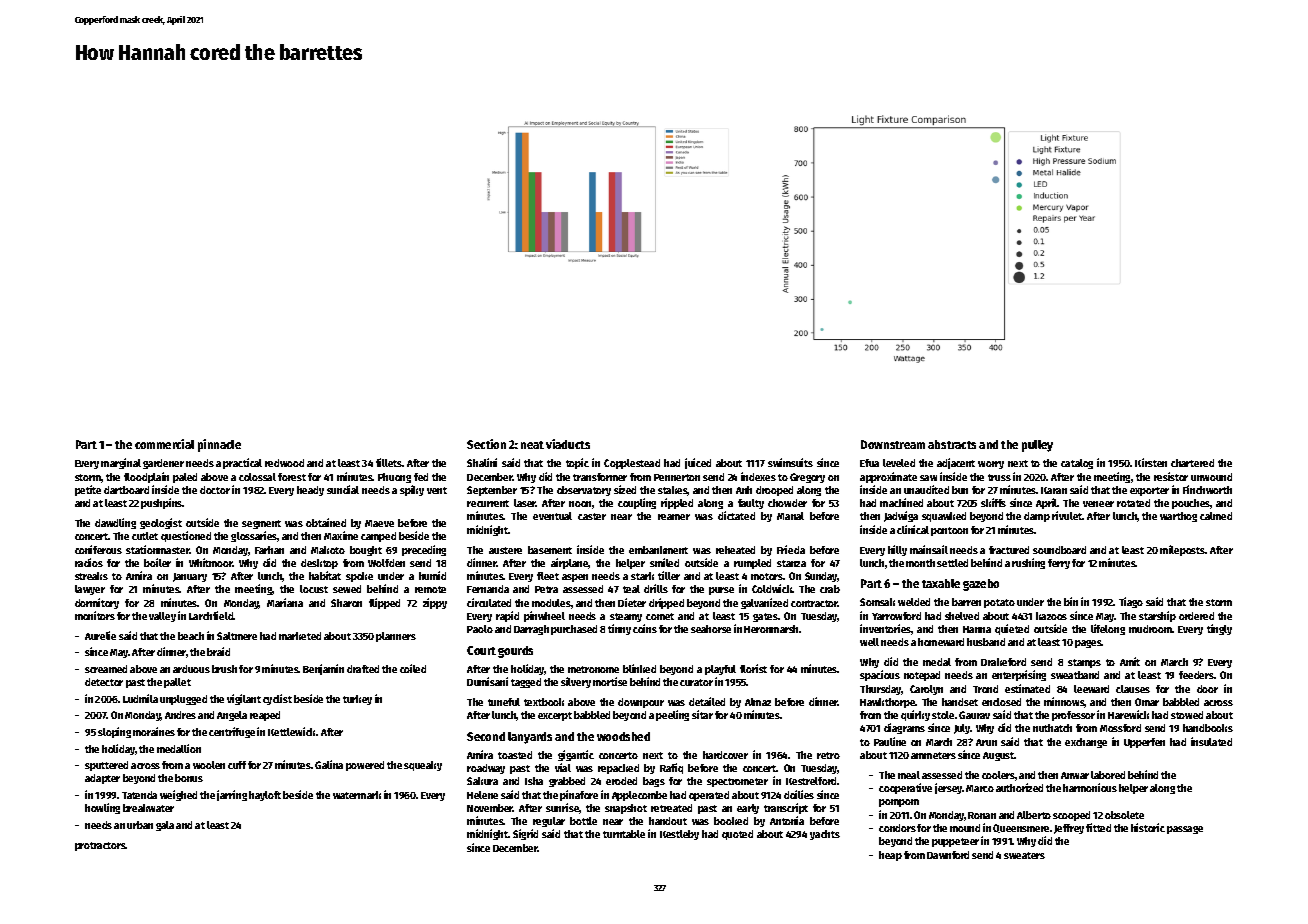  What do you see at coordinates (753, 668) in the screenshot?
I see `florist` at bounding box center [753, 668].
